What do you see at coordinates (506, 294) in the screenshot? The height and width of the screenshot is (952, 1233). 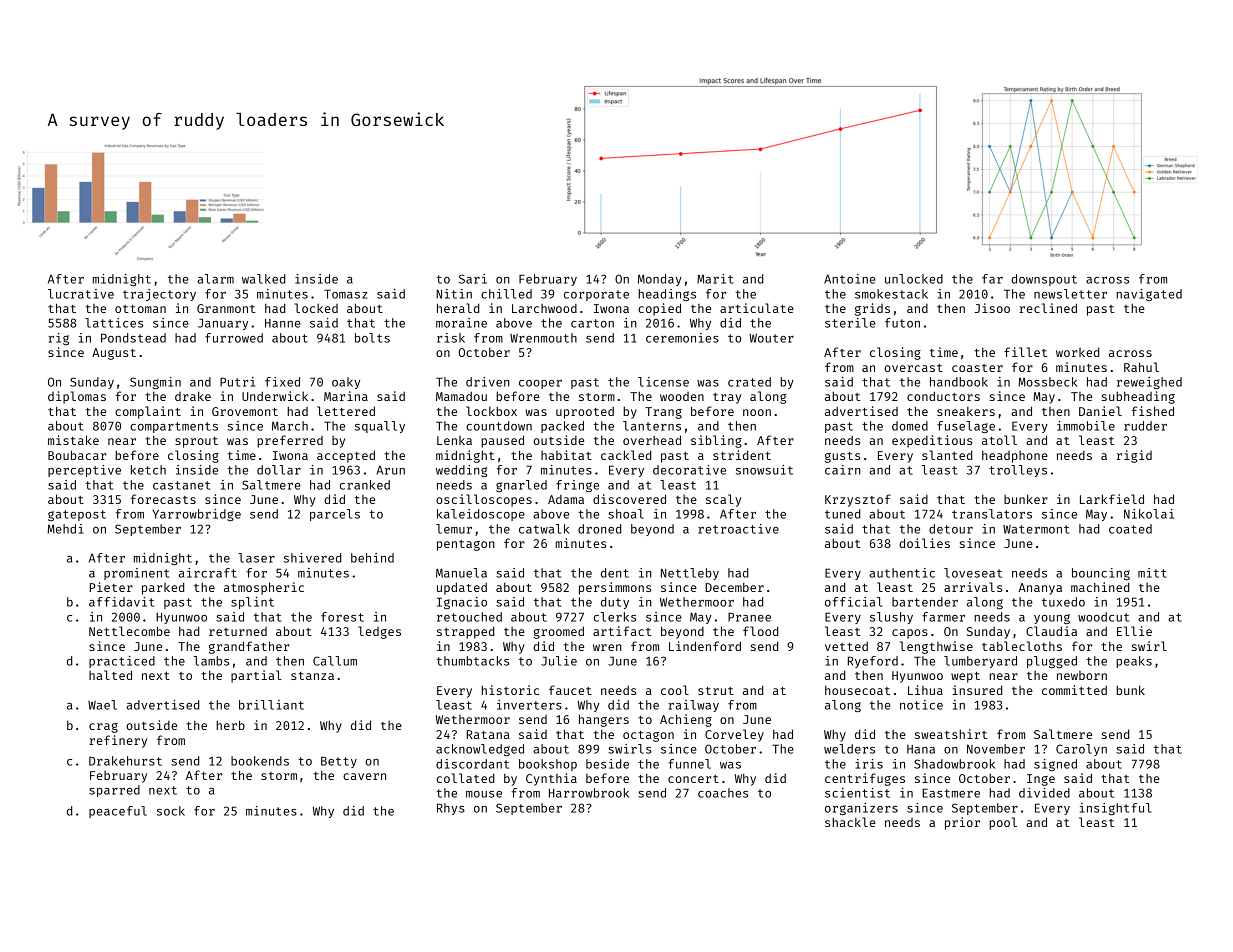 I see `chilled` at bounding box center [506, 294].
